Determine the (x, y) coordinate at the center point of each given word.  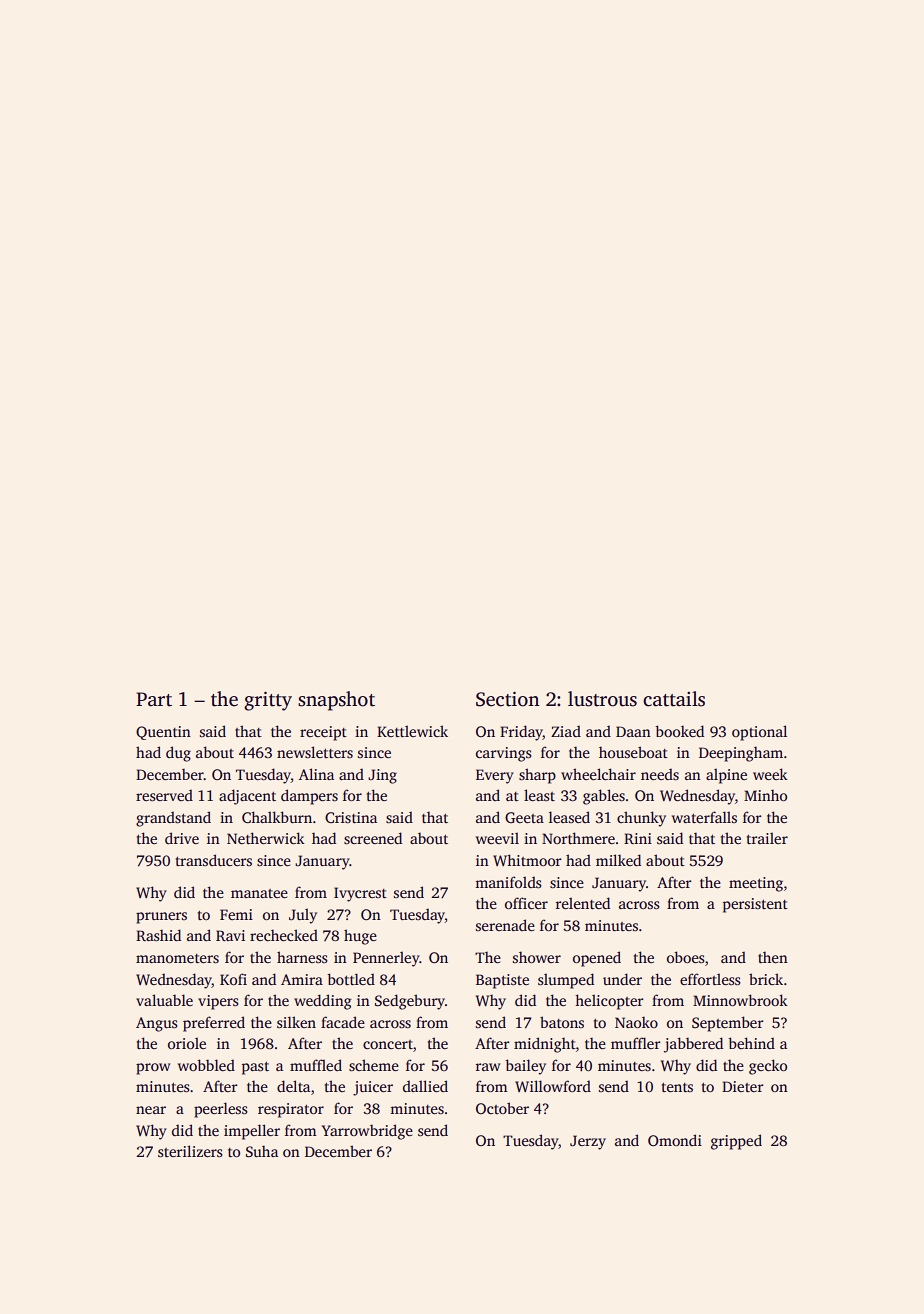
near (151, 1110)
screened (373, 838)
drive (182, 838)
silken (296, 1022)
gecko (768, 1067)
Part (154, 699)
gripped (736, 1142)
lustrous (602, 699)
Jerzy (588, 1142)
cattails (674, 699)
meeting (756, 884)
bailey (525, 1067)
